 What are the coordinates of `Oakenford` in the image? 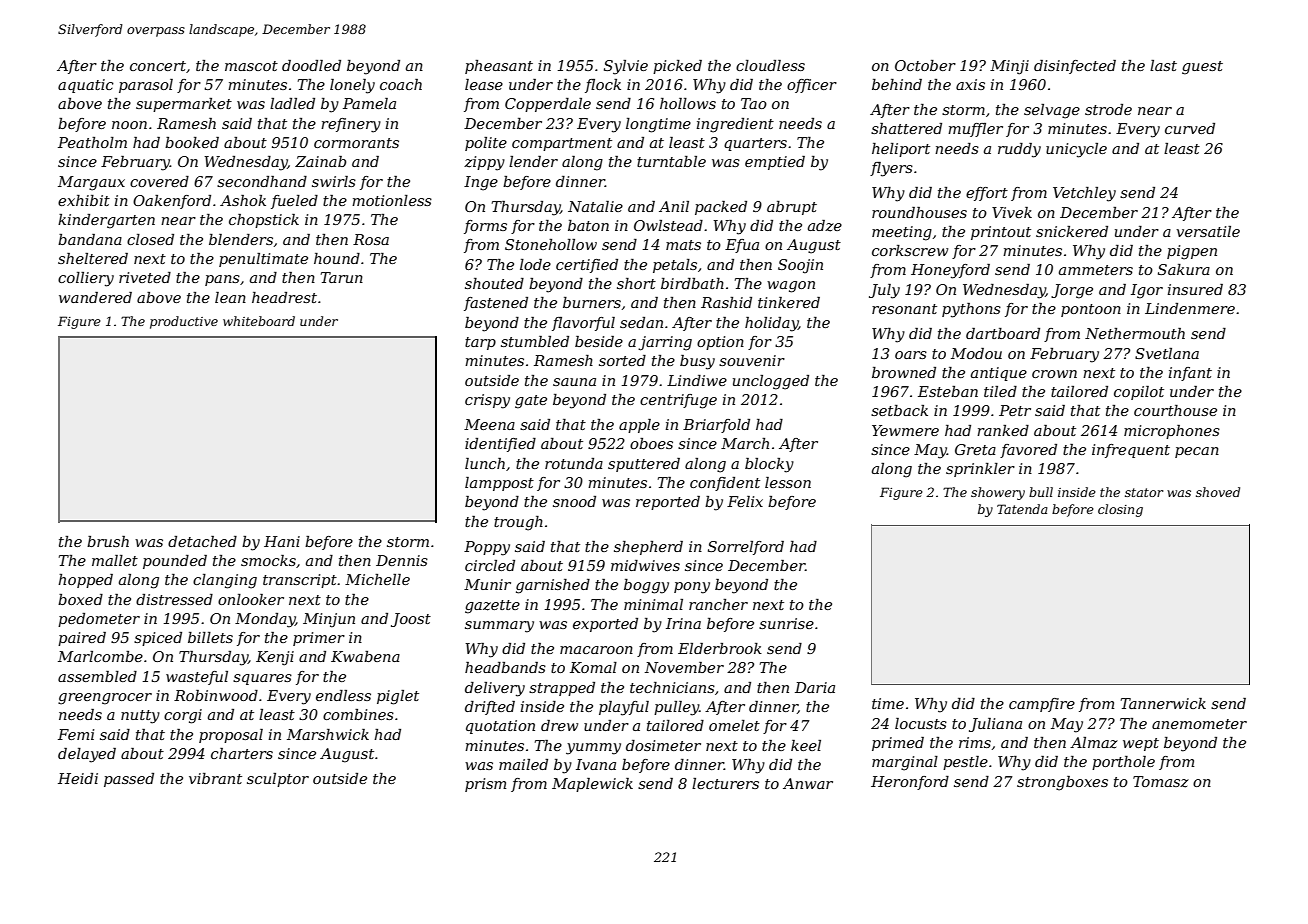 It's located at (172, 202).
